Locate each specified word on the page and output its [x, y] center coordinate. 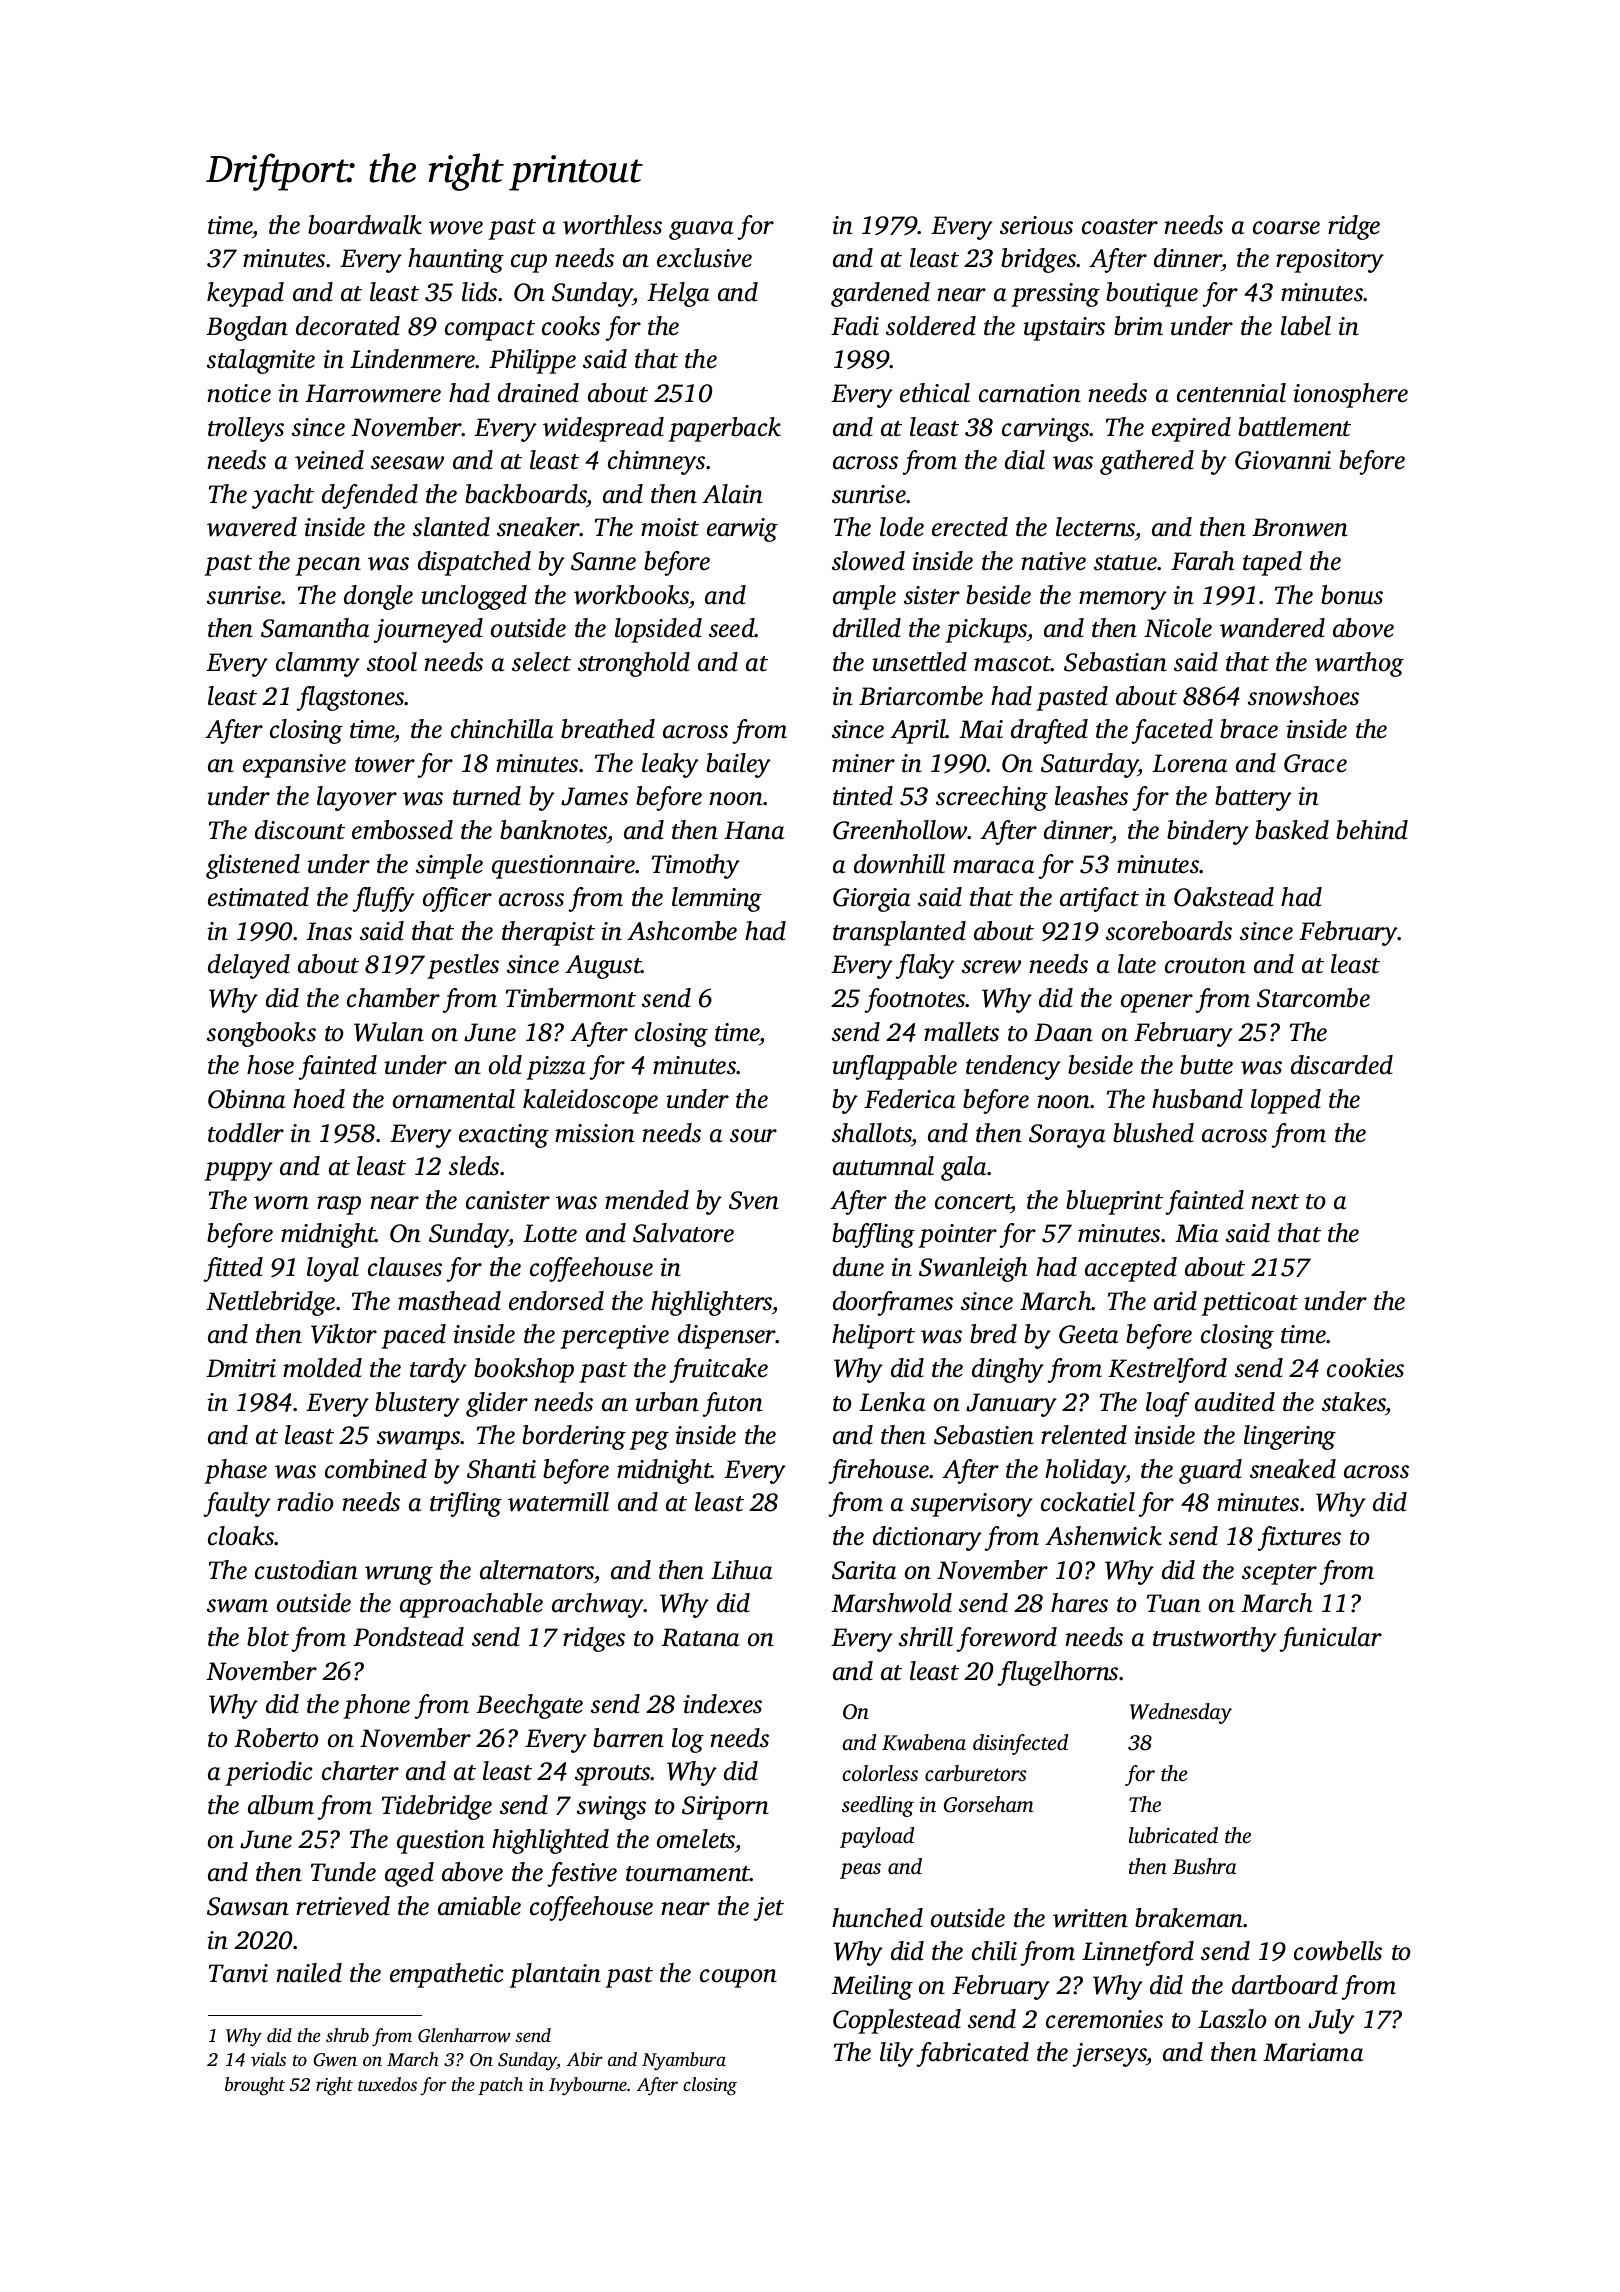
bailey [738, 765]
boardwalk [365, 225]
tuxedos [387, 2084]
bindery [1208, 832]
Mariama [1313, 2052]
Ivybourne [588, 2086]
